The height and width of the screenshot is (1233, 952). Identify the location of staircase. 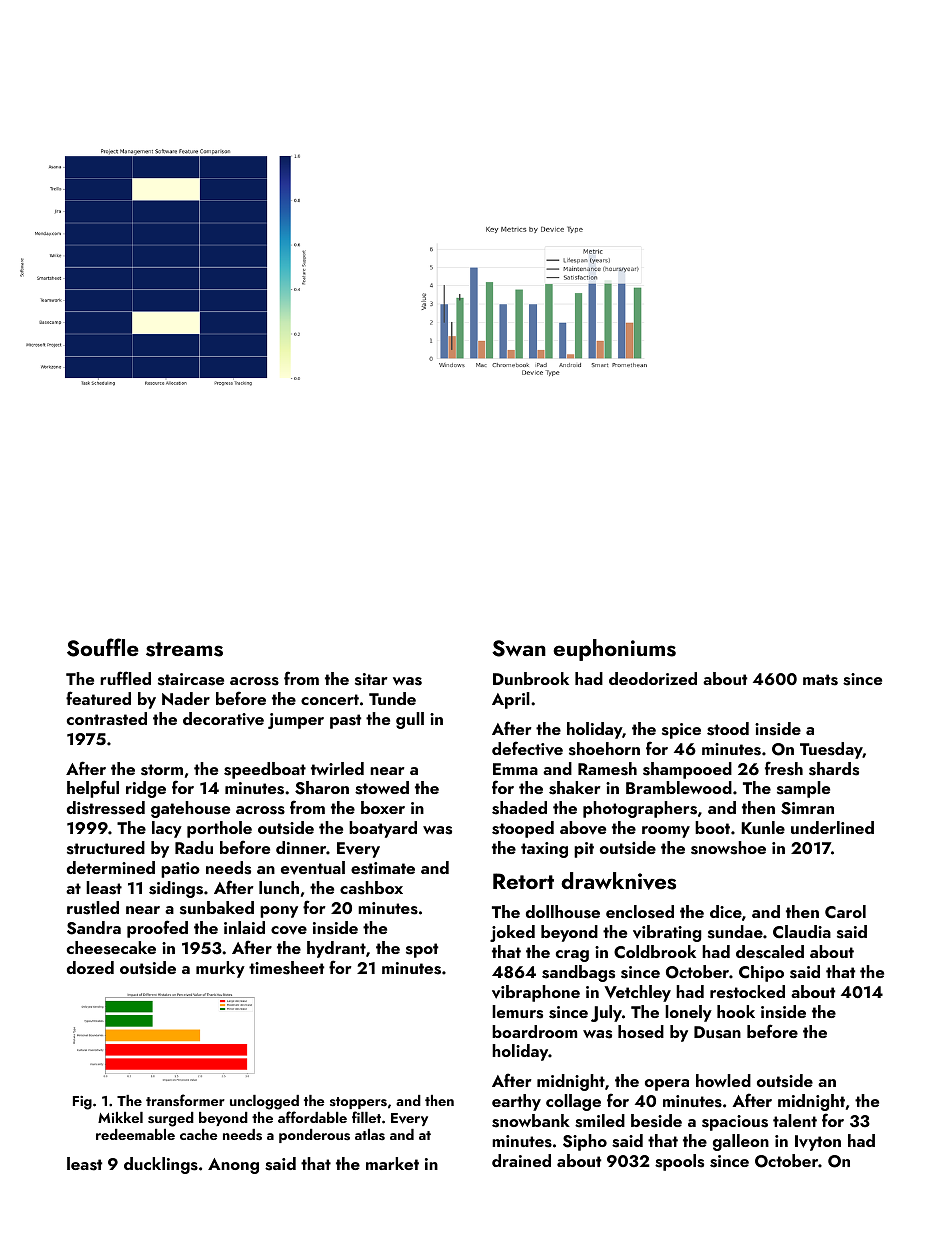
(191, 679).
